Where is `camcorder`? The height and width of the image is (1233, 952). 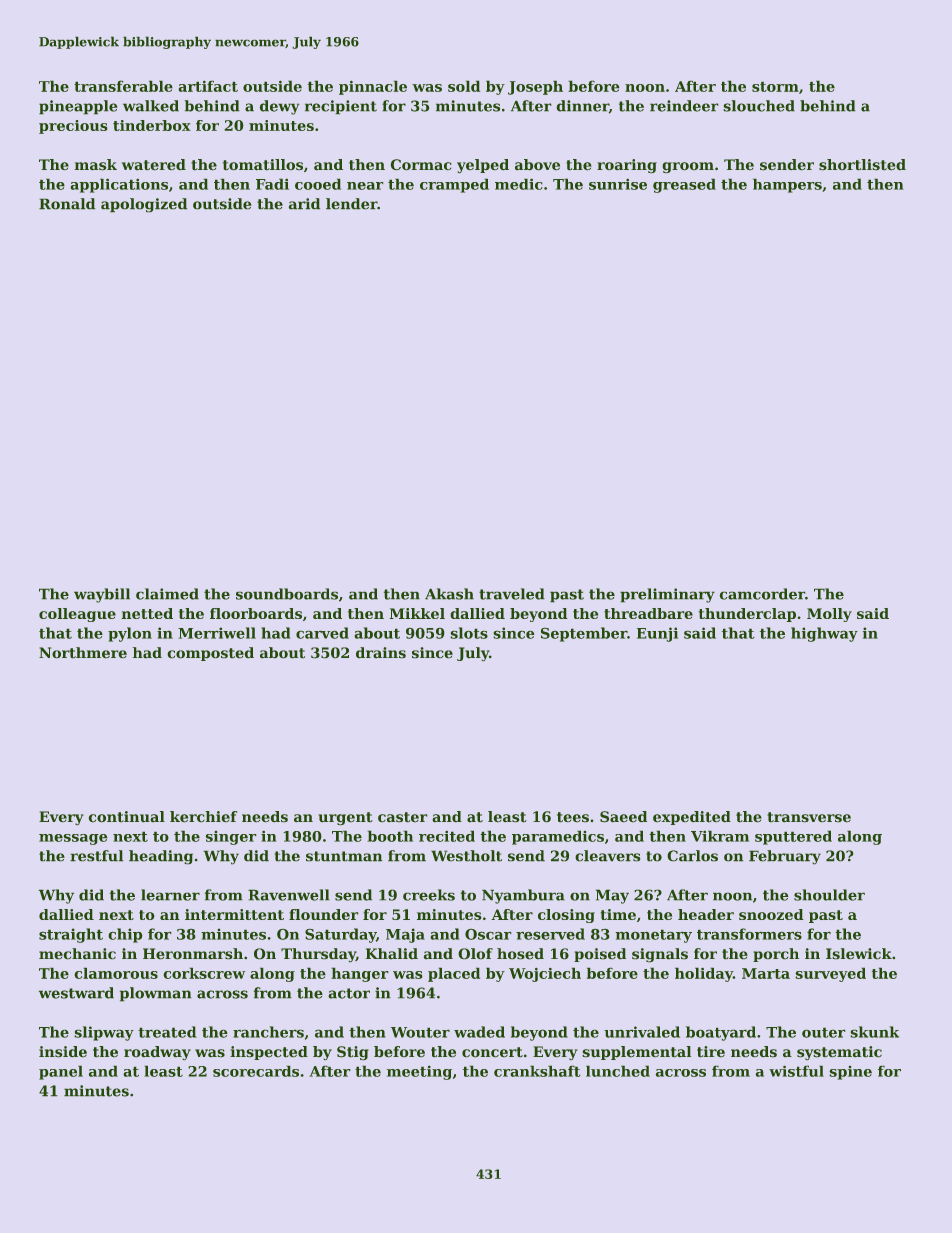 camcorder is located at coordinates (762, 594).
